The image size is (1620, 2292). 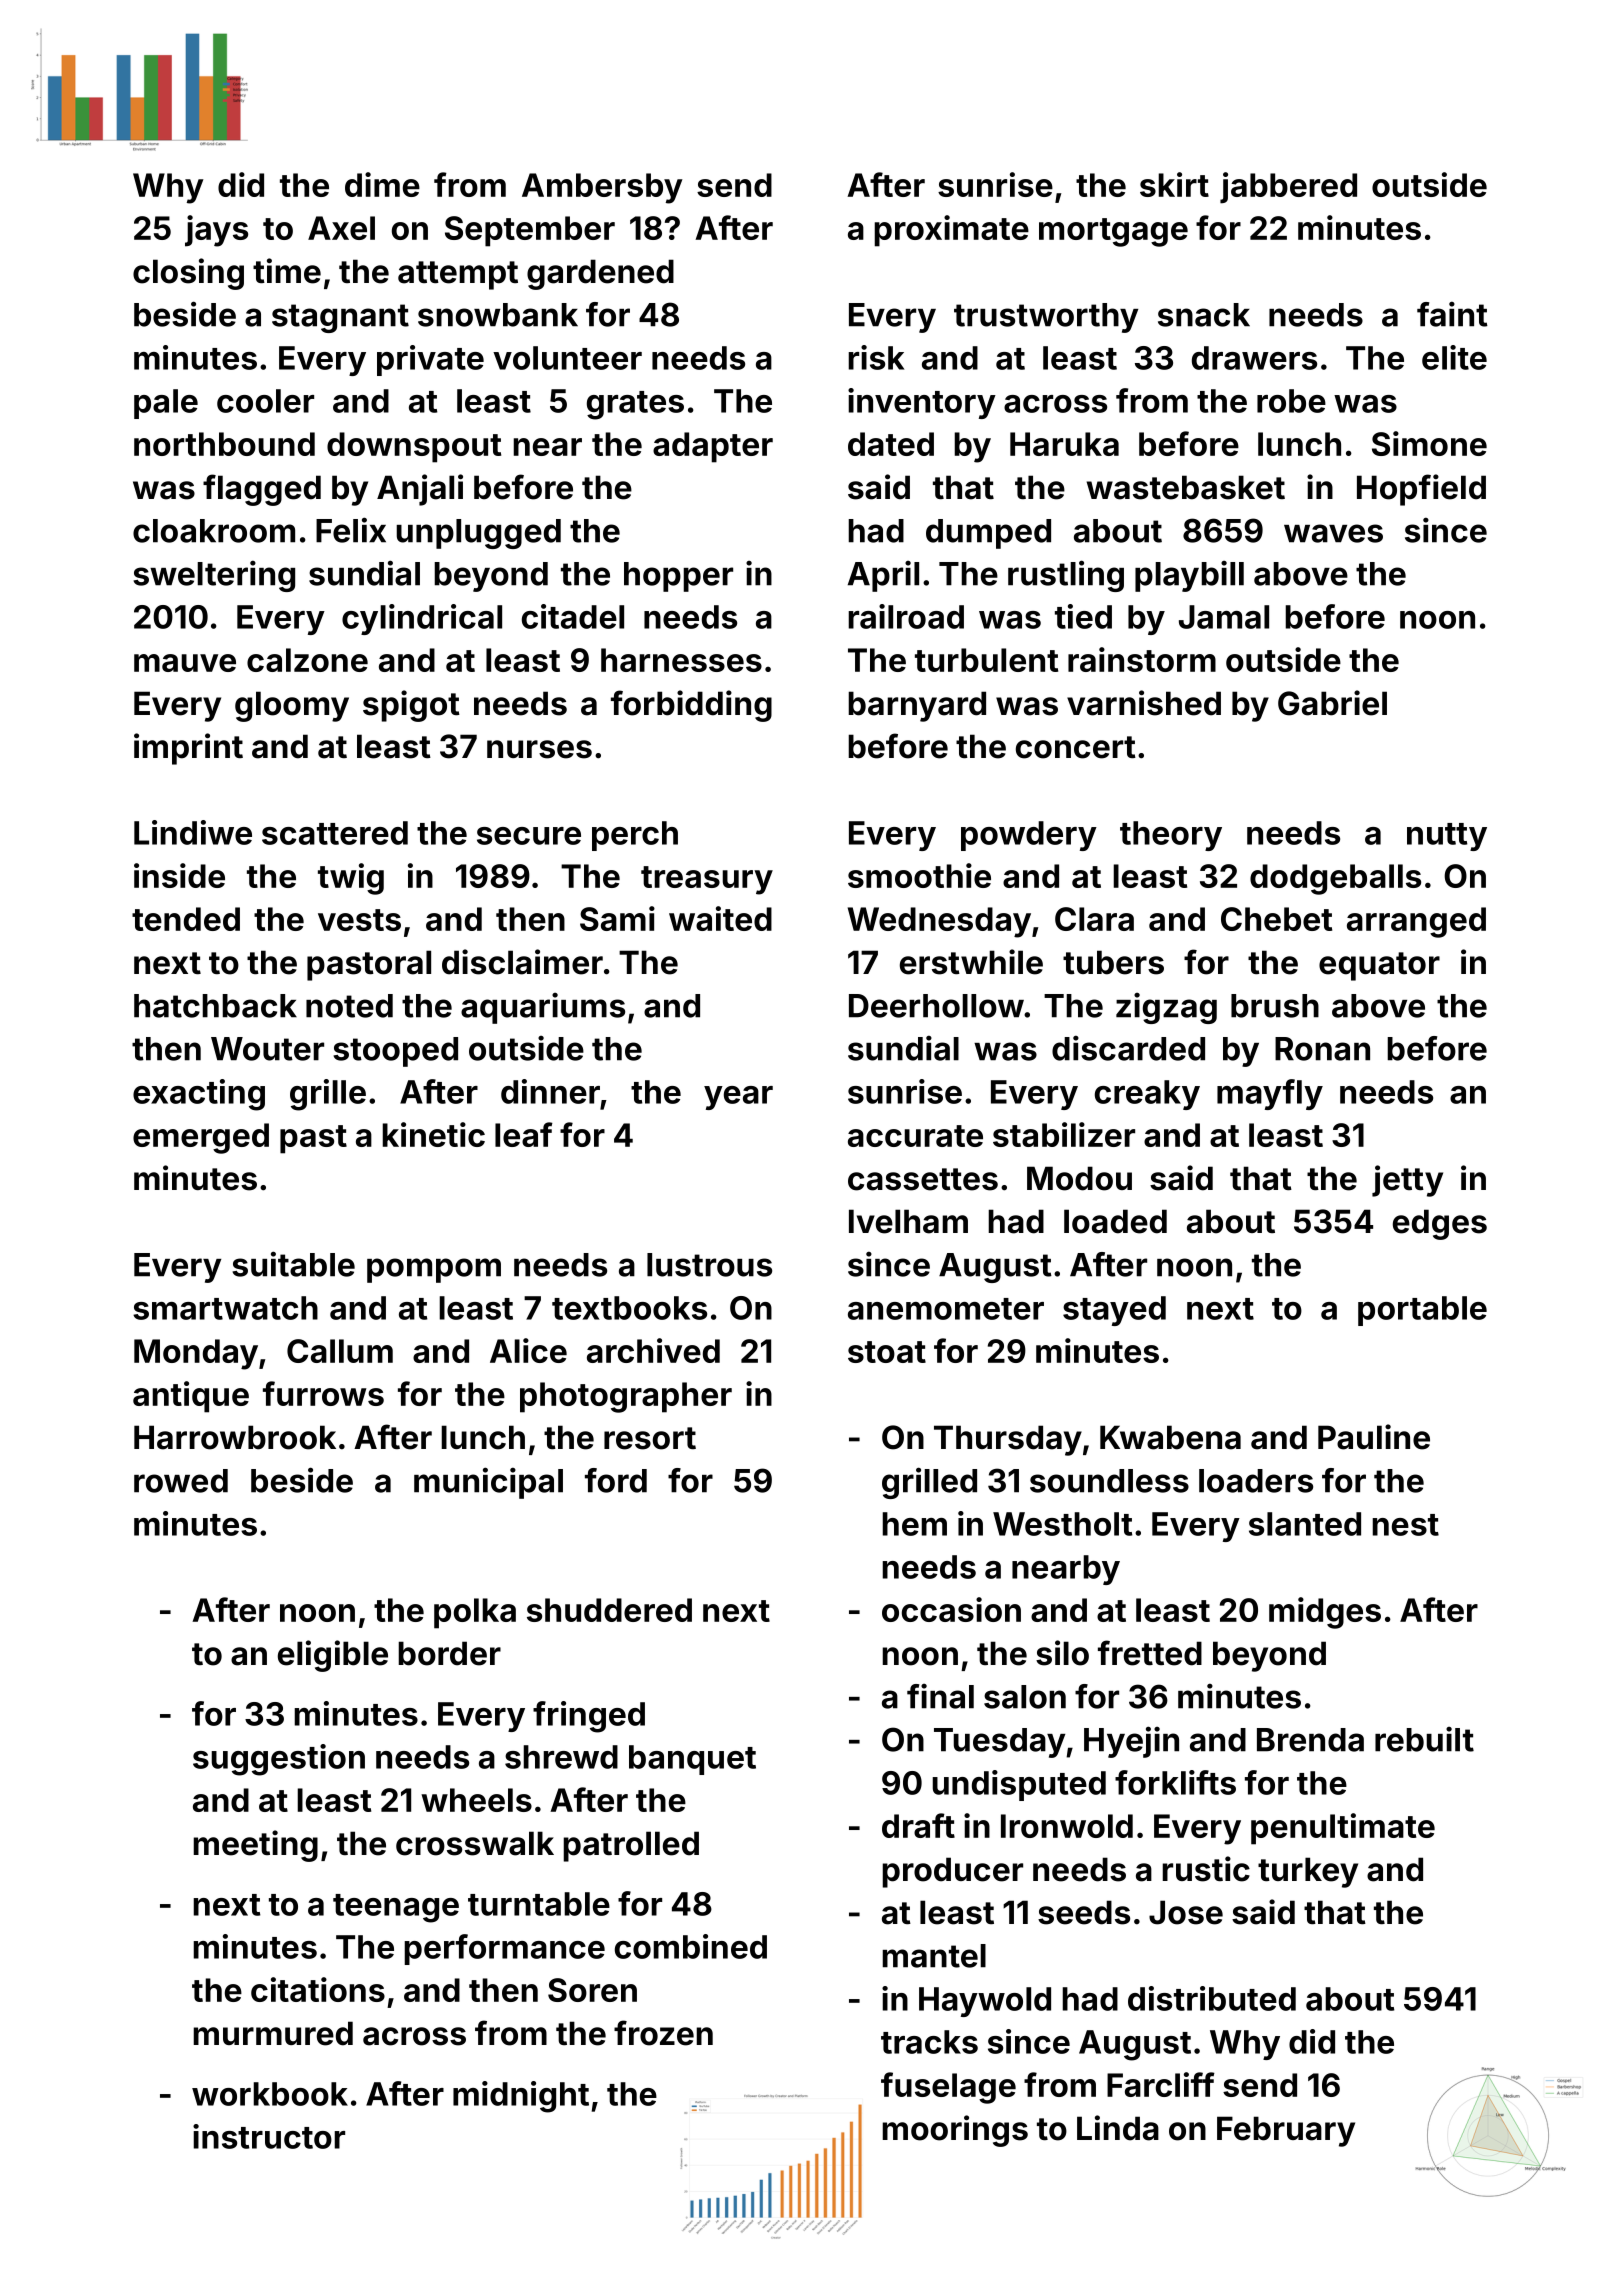 What do you see at coordinates (521, 2097) in the screenshot?
I see `midnight` at bounding box center [521, 2097].
